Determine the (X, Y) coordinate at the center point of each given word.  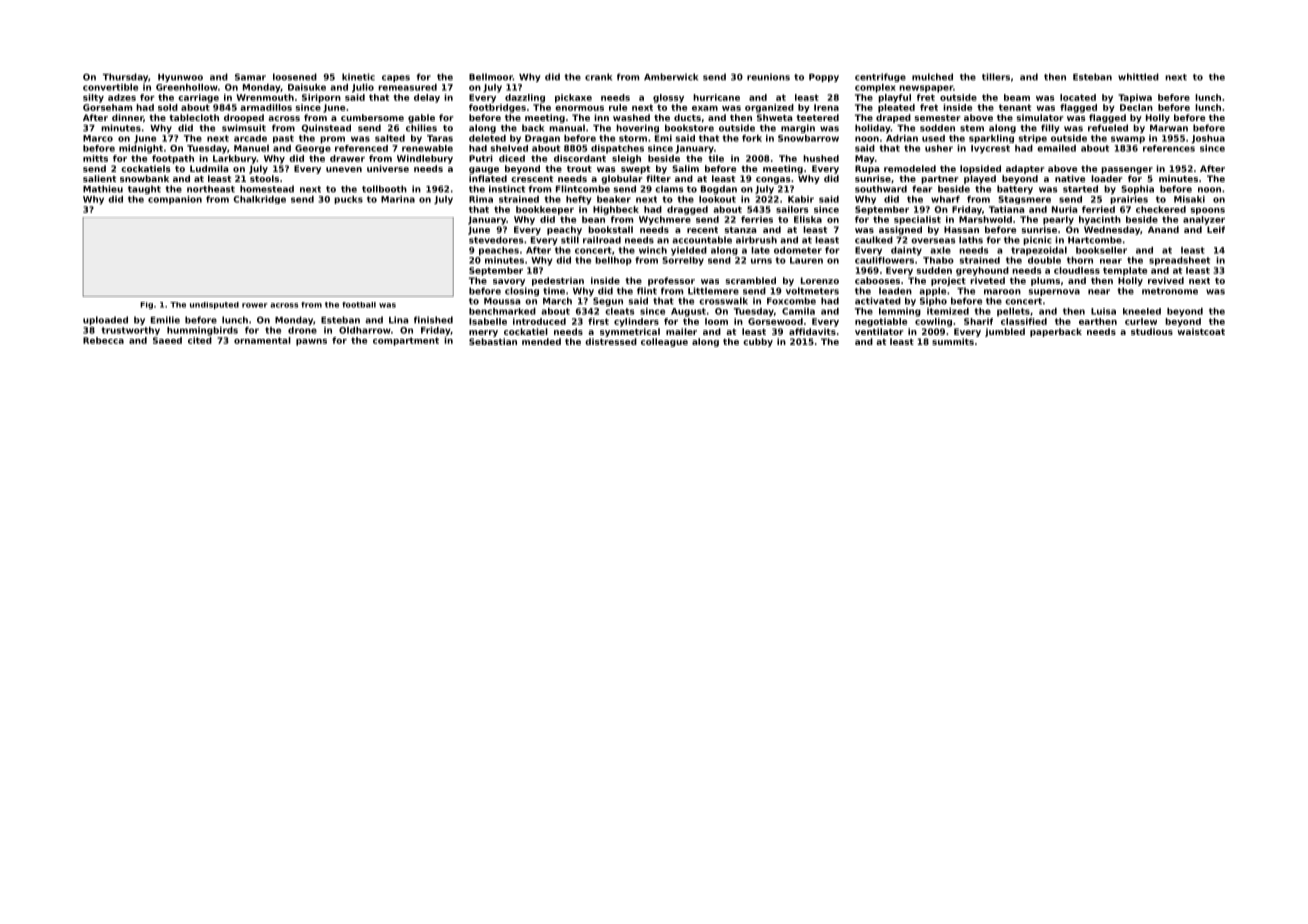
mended (541, 341)
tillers (996, 77)
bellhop (613, 261)
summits (953, 341)
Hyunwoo (180, 78)
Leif (1216, 229)
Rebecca (103, 340)
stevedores (496, 240)
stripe (1033, 139)
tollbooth (384, 189)
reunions (768, 77)
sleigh (626, 159)
